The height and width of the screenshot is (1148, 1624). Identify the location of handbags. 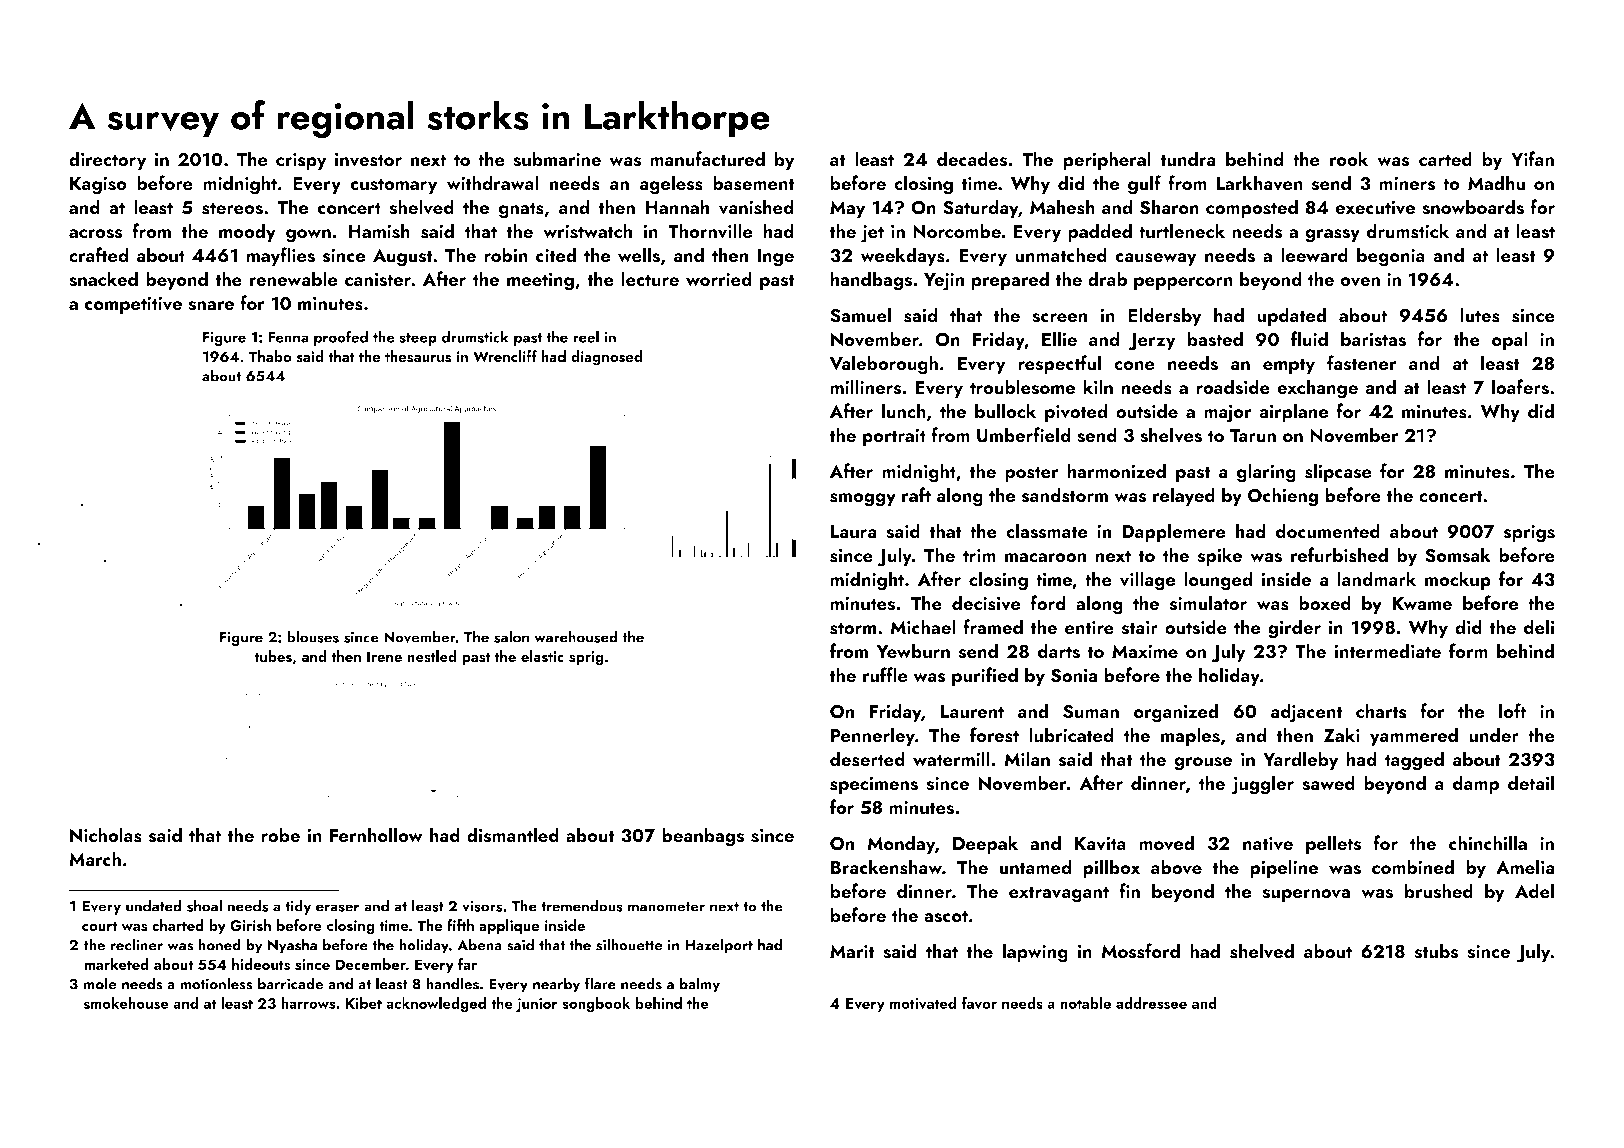
(871, 281).
